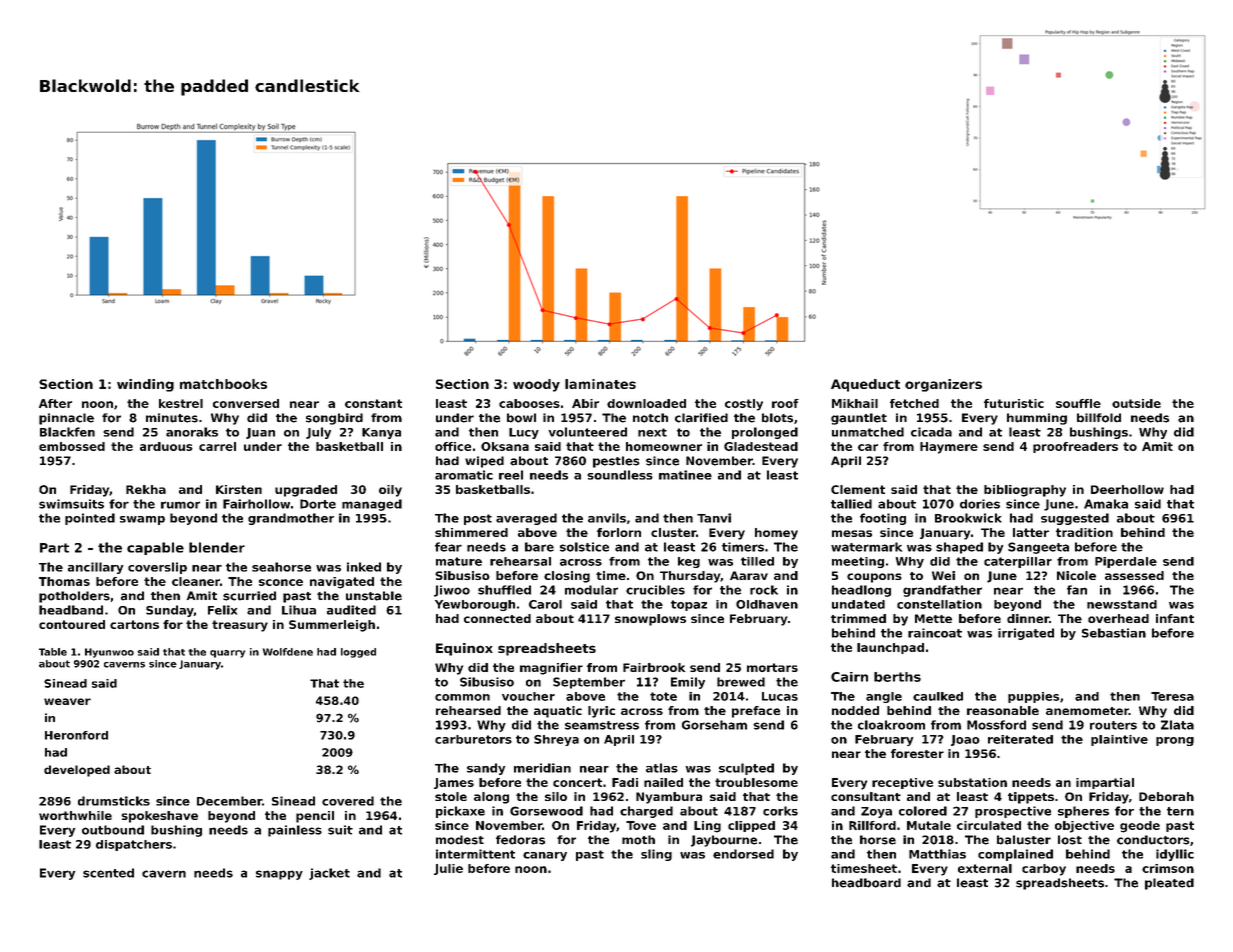  I want to click on After, so click(55, 403).
